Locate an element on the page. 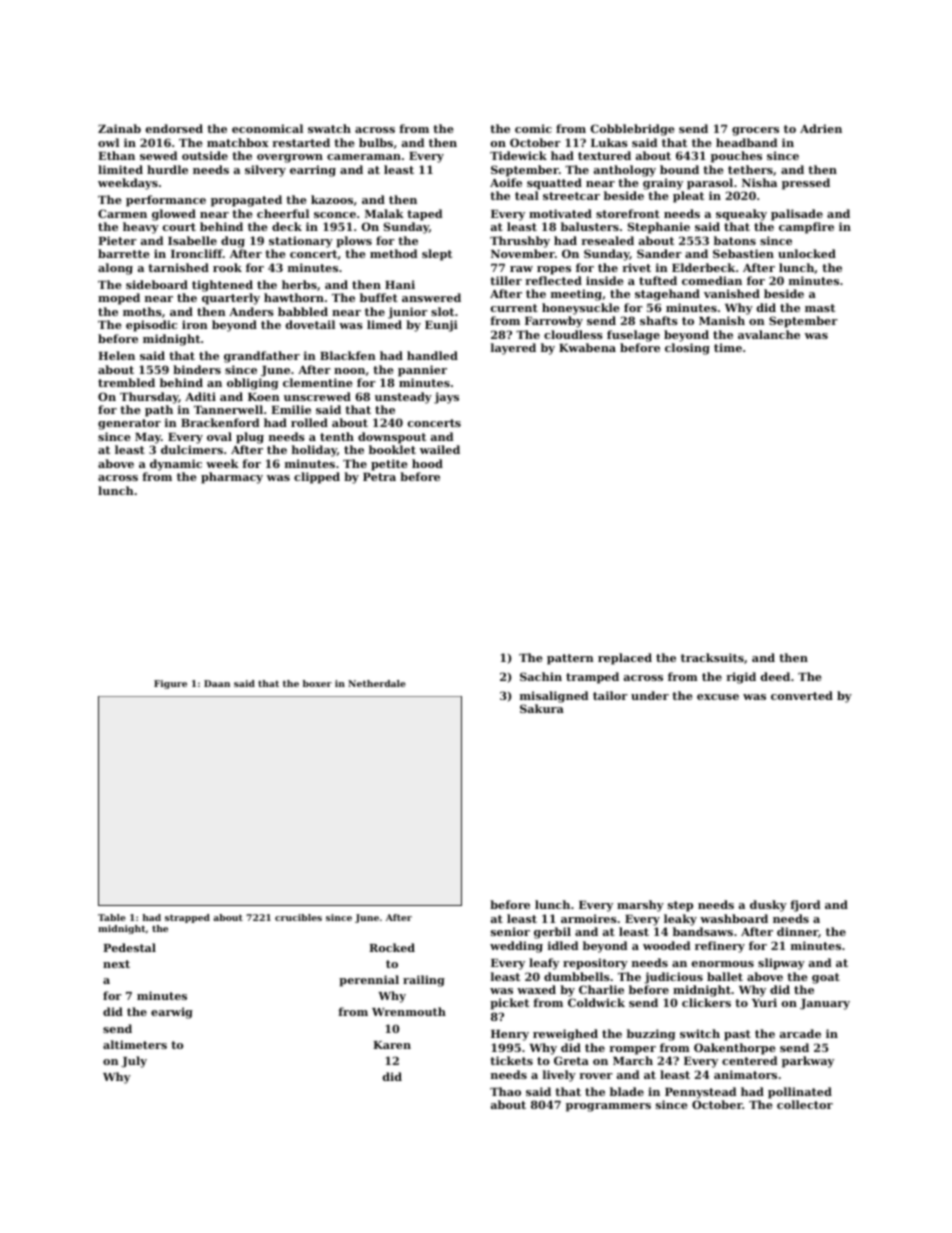  July is located at coordinates (134, 1062).
